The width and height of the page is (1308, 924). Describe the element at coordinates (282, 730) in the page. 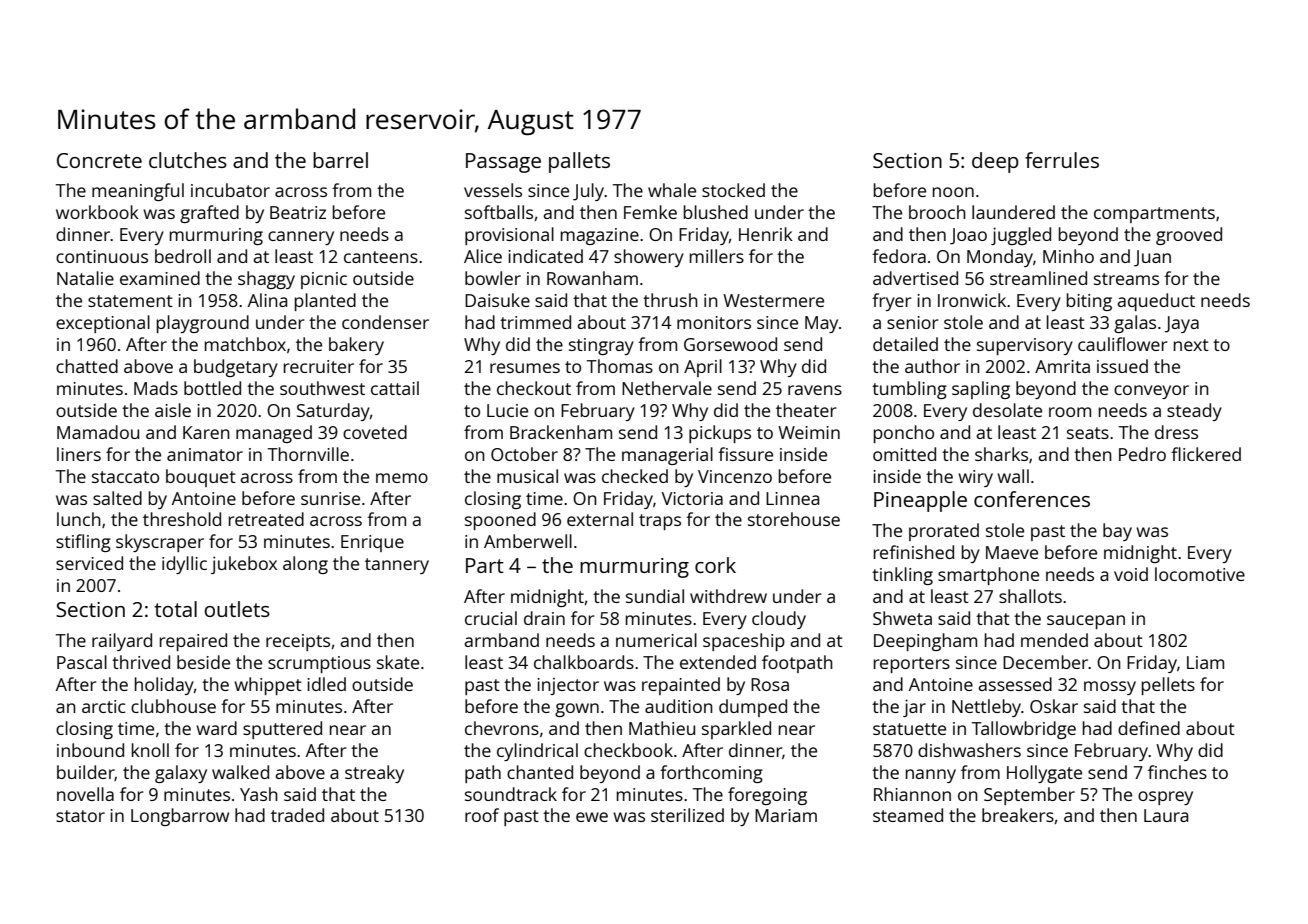

I see `sputtered` at that location.
